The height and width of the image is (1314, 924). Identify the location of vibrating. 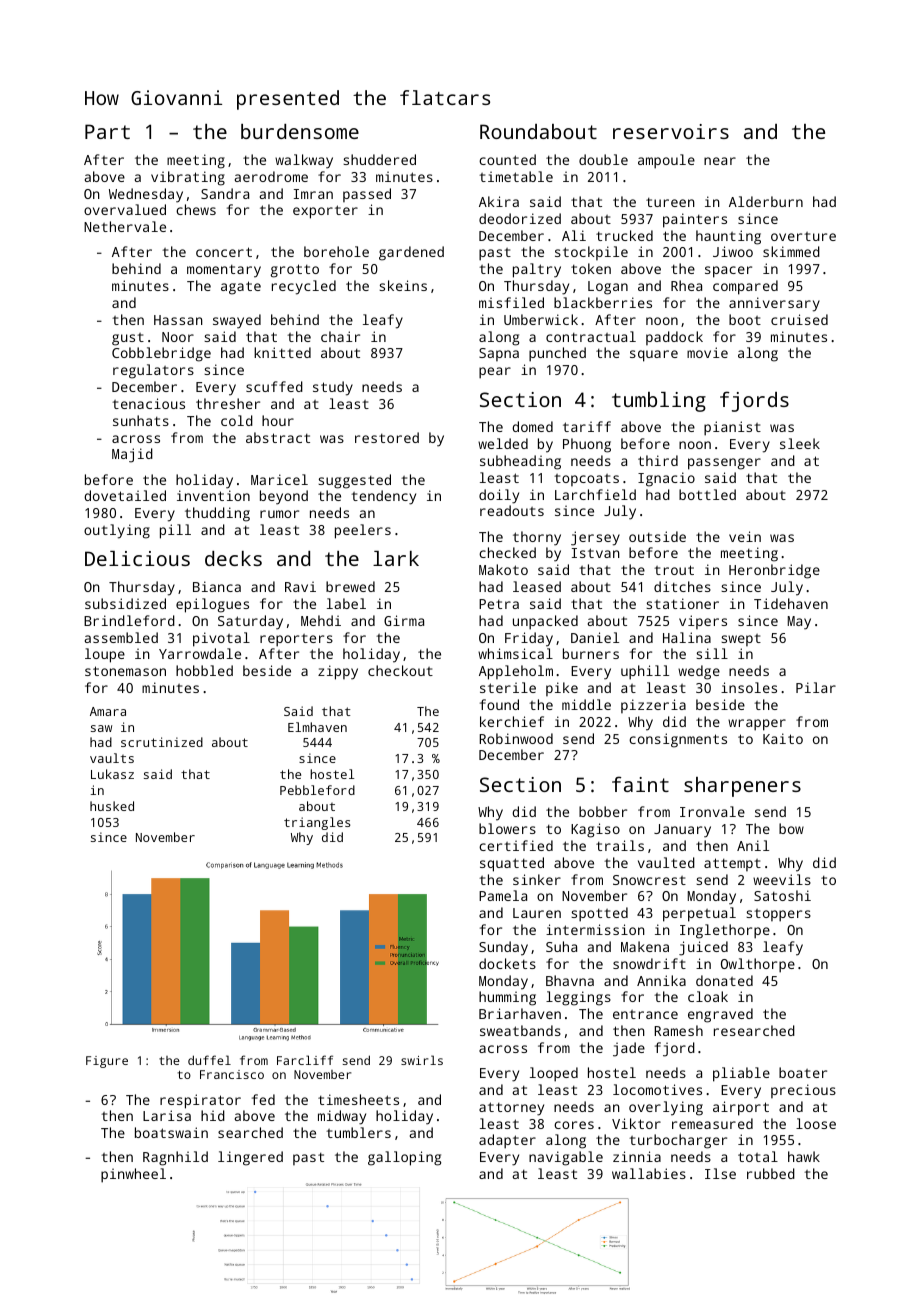
(188, 178).
